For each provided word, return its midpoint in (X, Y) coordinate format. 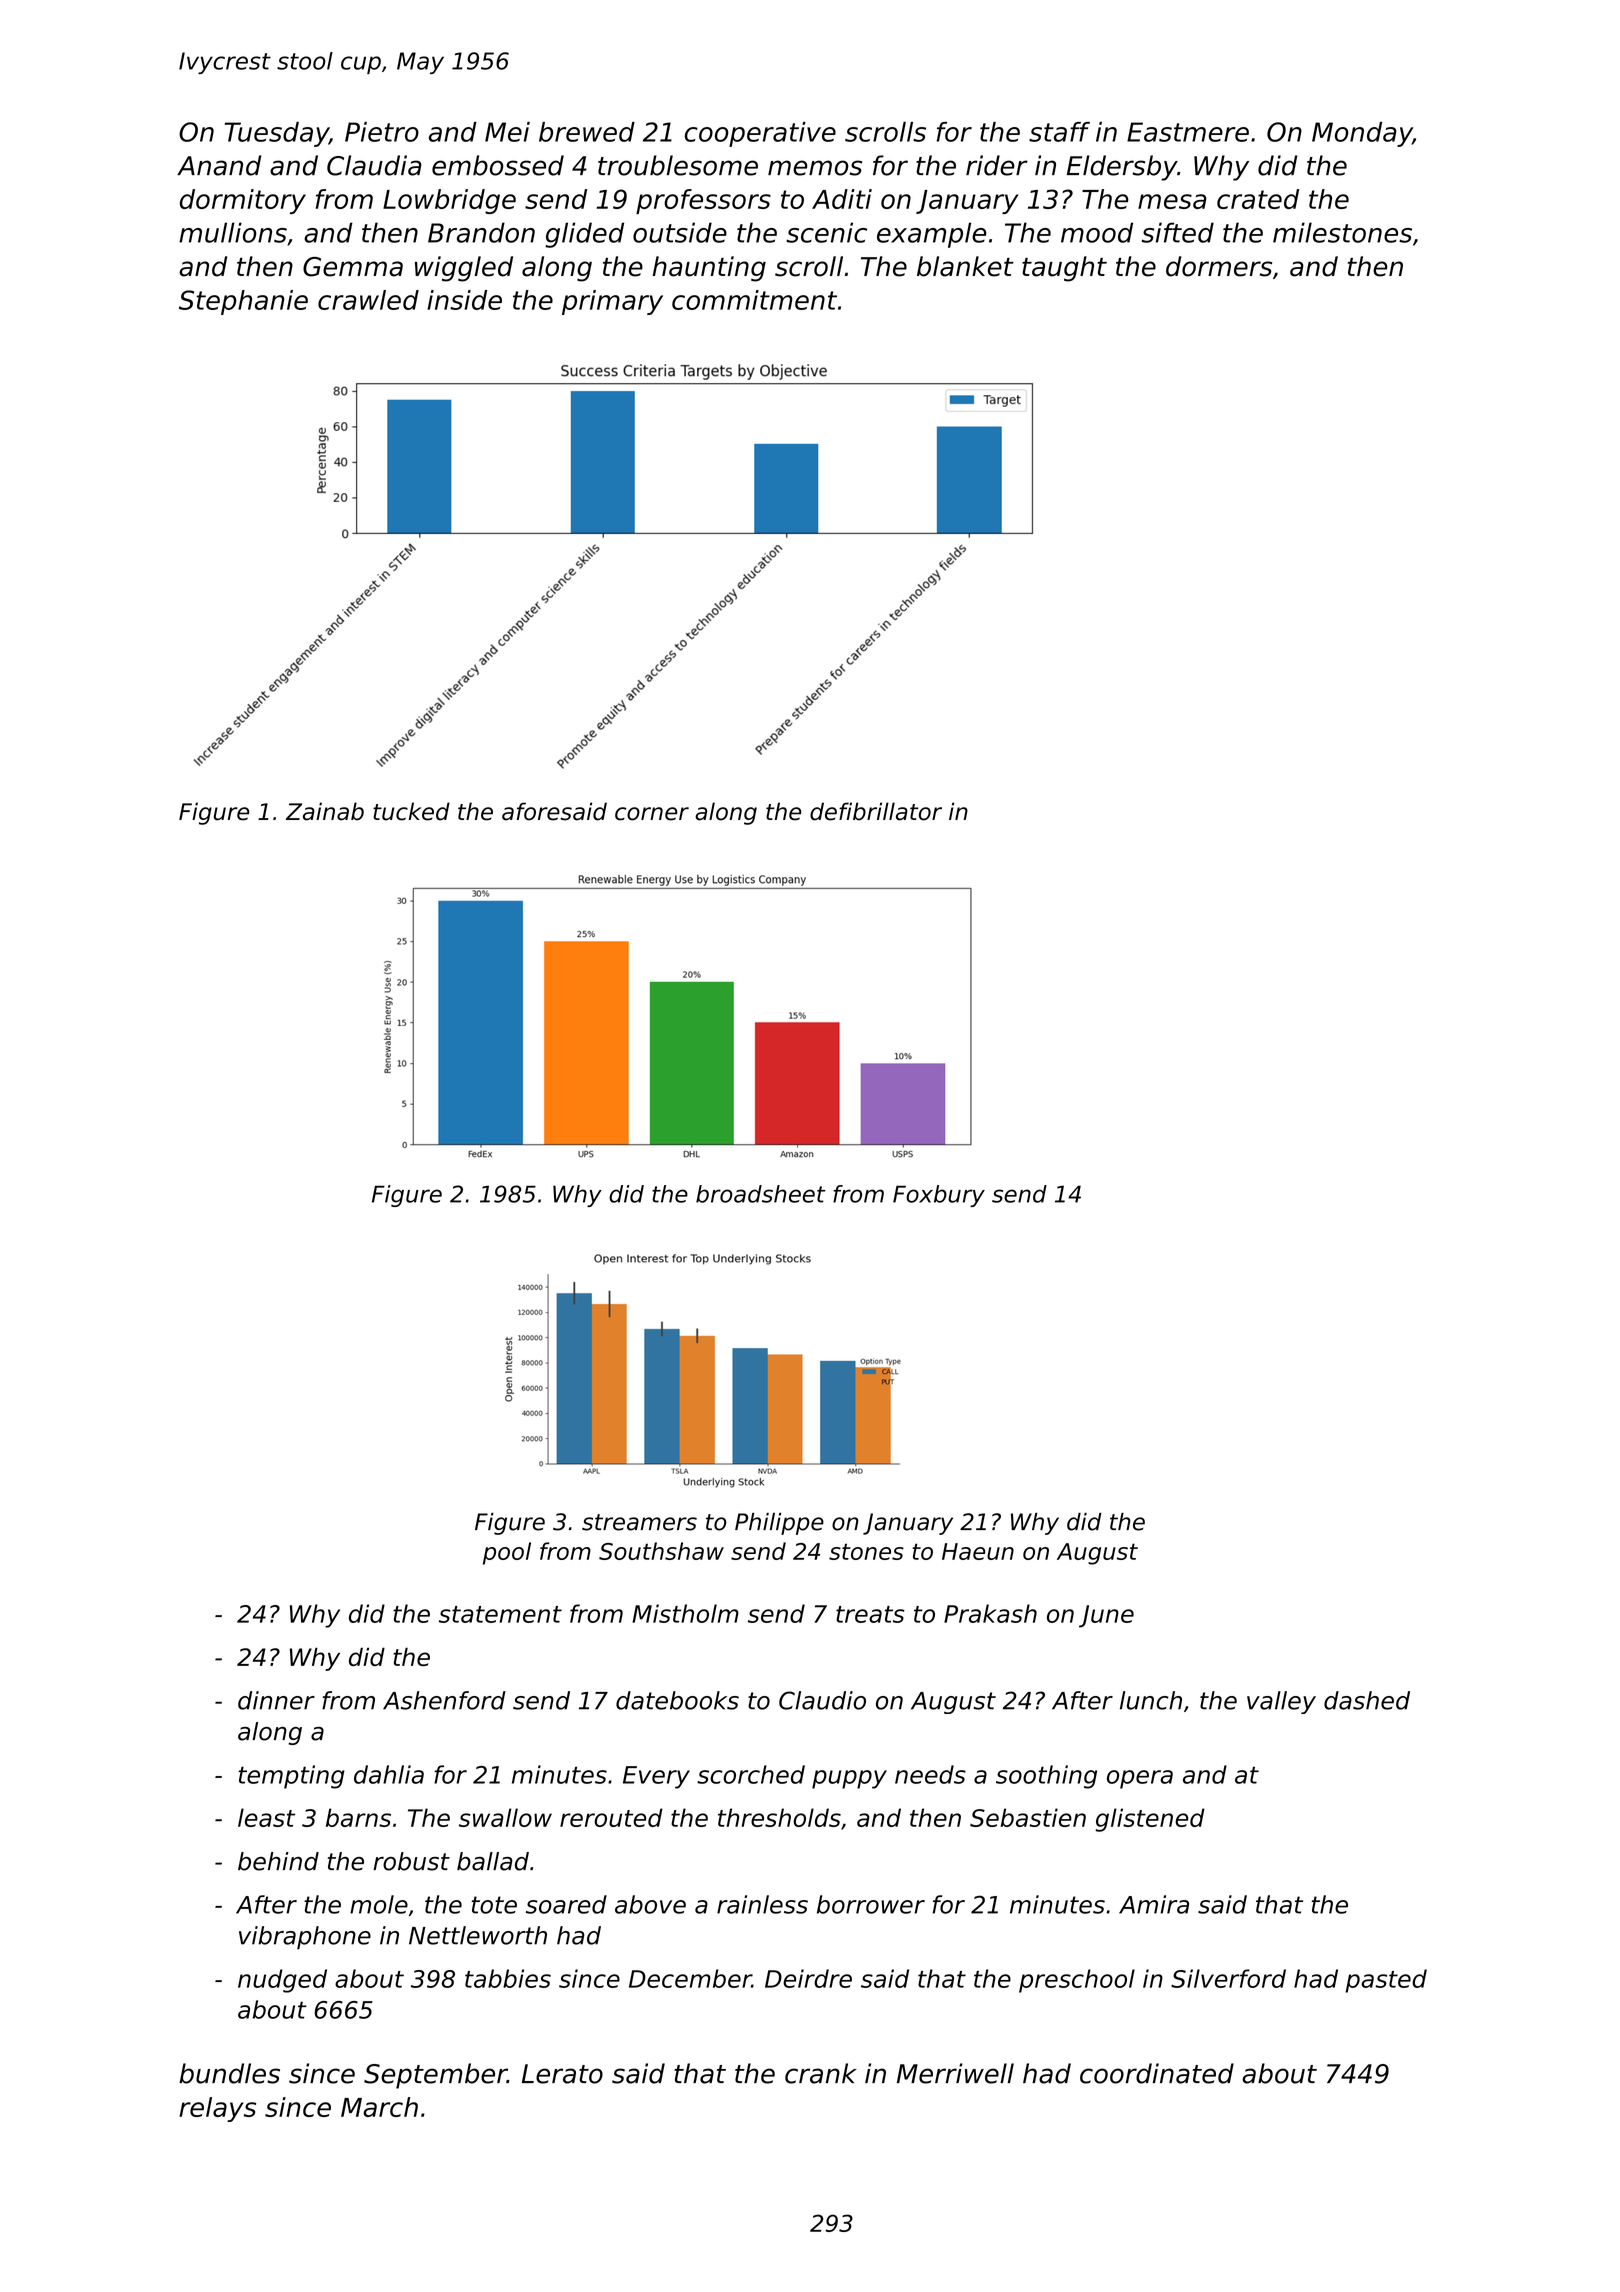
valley (1281, 1702)
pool (507, 1553)
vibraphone (305, 1938)
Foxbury (939, 1196)
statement (500, 1614)
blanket (965, 266)
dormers (1219, 266)
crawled (368, 300)
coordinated (1157, 2073)
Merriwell (955, 2073)
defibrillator (876, 811)
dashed (1367, 1700)
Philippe (779, 1524)
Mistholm (685, 1613)
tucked (411, 811)
